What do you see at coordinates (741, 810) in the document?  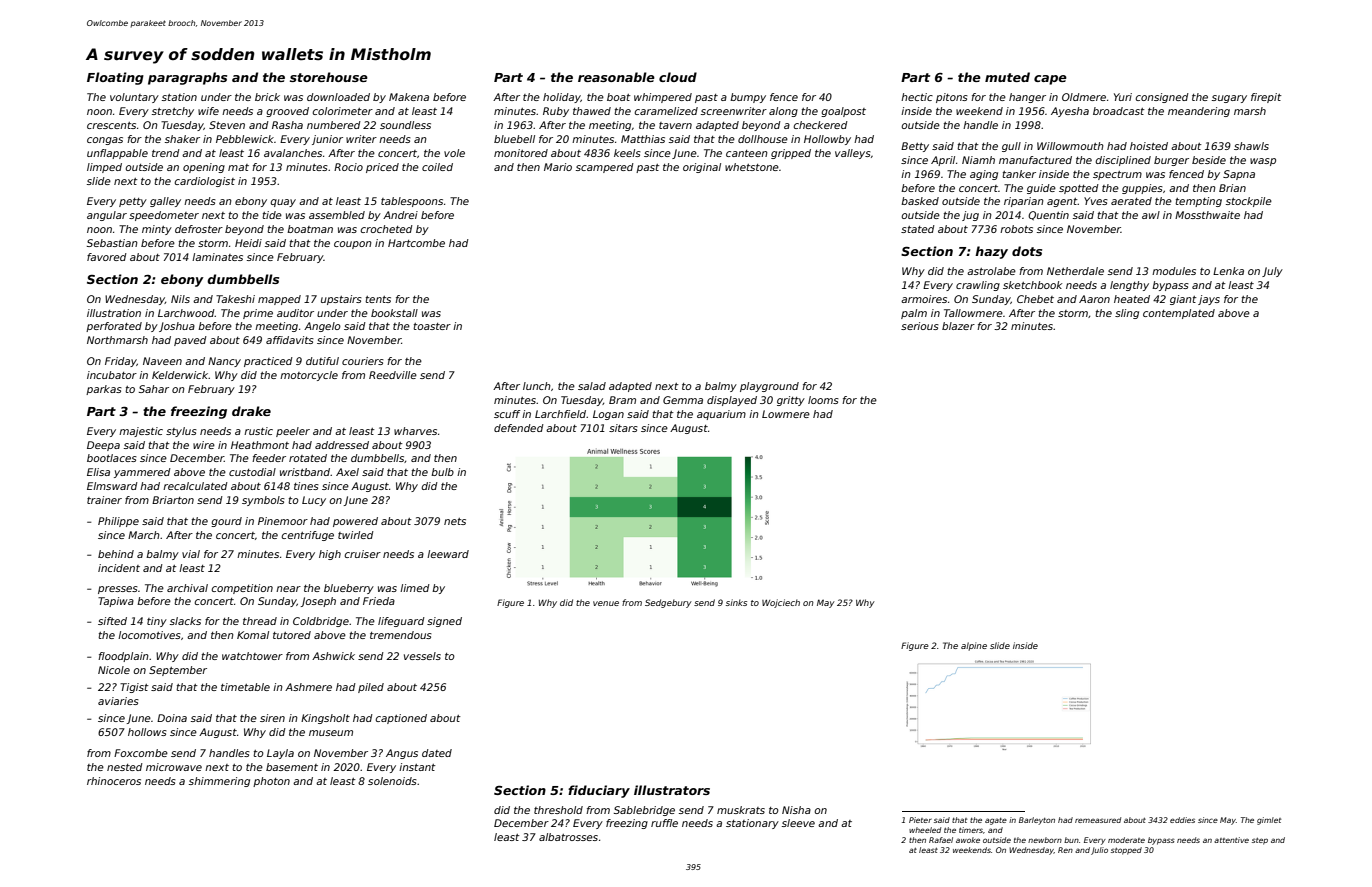 I see `muskrats` at bounding box center [741, 810].
